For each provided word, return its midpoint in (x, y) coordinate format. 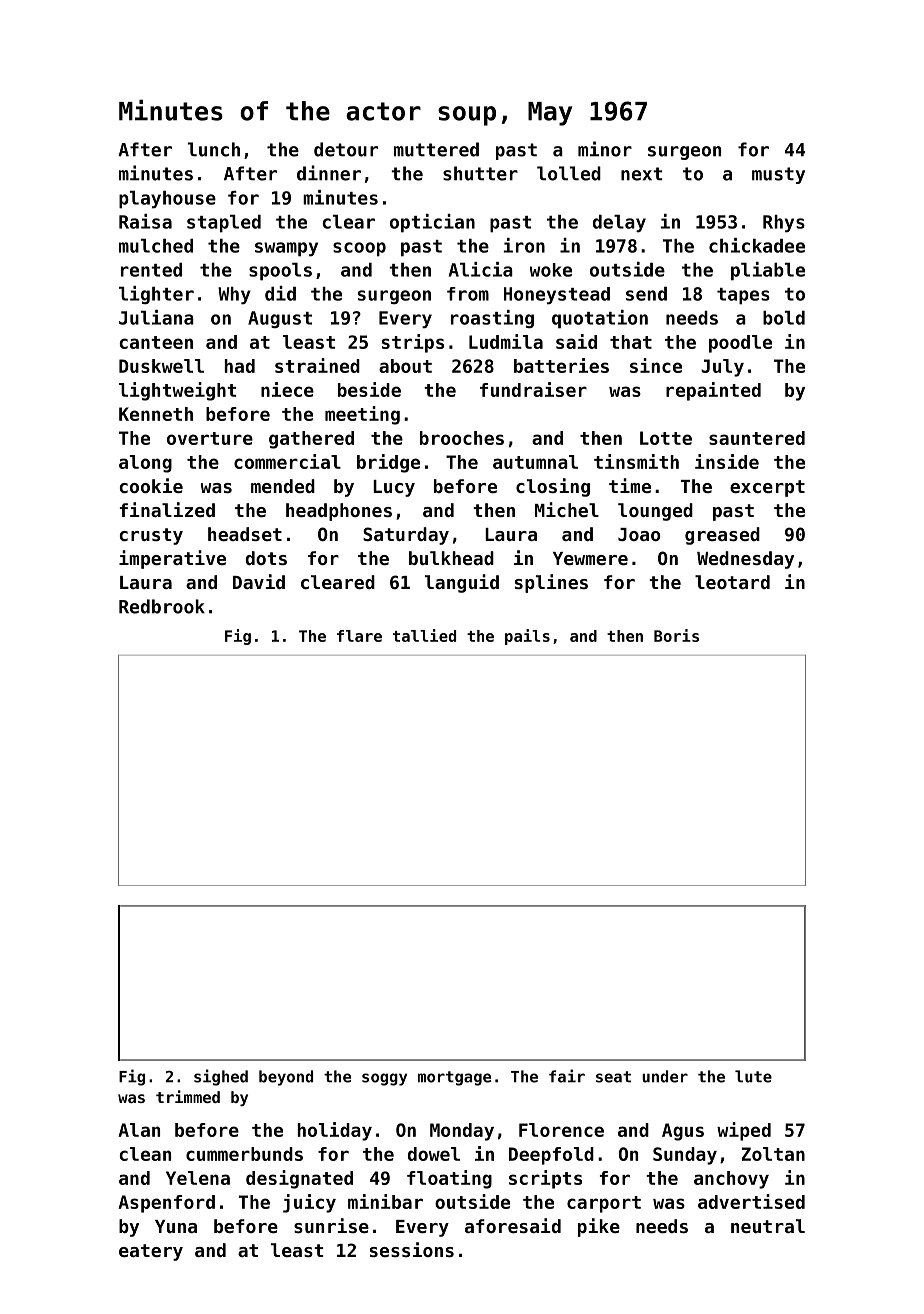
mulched (156, 246)
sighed (221, 1077)
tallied (424, 635)
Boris (676, 635)
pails (527, 637)
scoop (359, 249)
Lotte (666, 438)
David (259, 581)
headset (245, 534)
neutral (768, 1226)
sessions (412, 1249)
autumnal (535, 462)
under (665, 1076)
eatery (151, 1252)
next (641, 174)
